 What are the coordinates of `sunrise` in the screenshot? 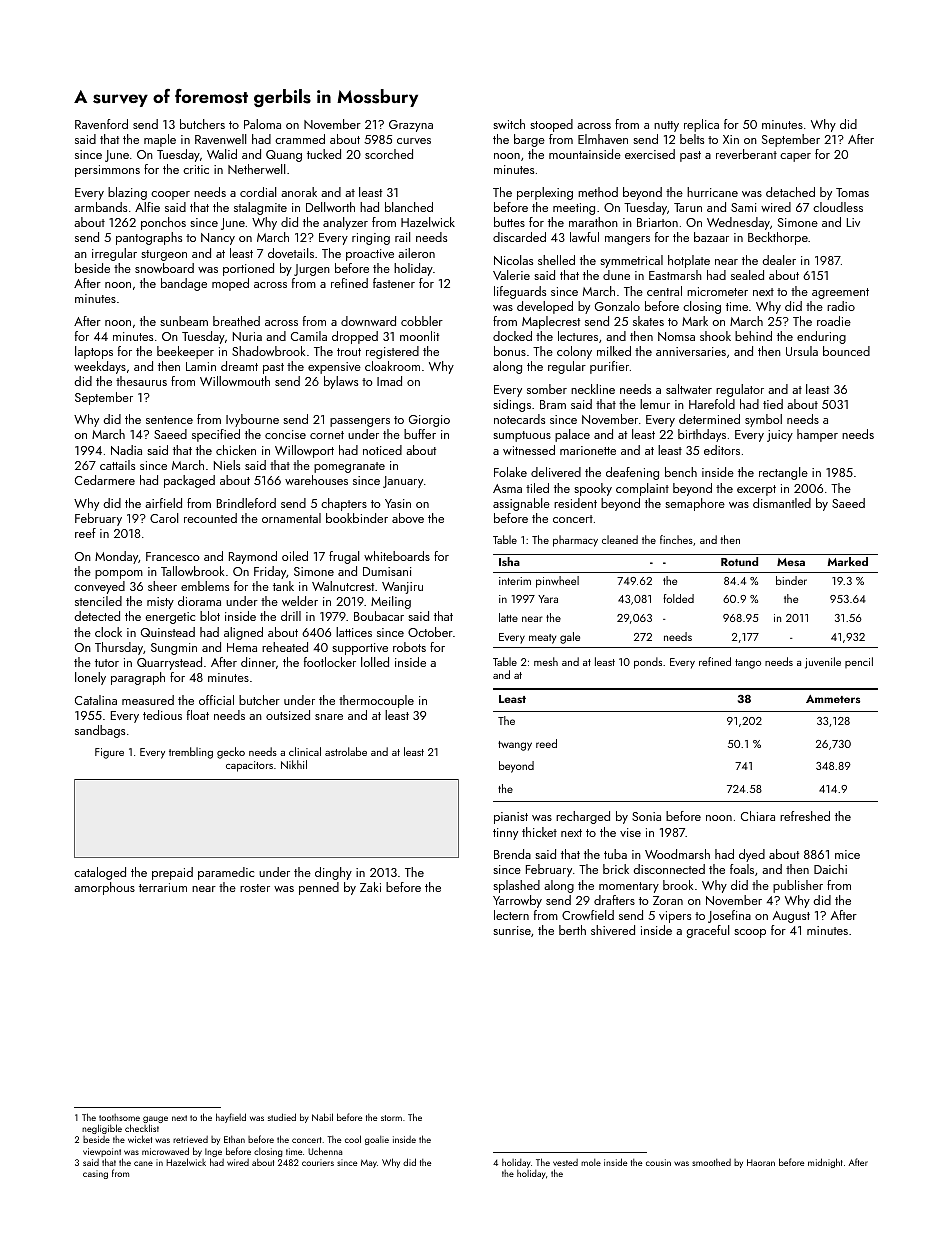 It's located at (512, 930).
